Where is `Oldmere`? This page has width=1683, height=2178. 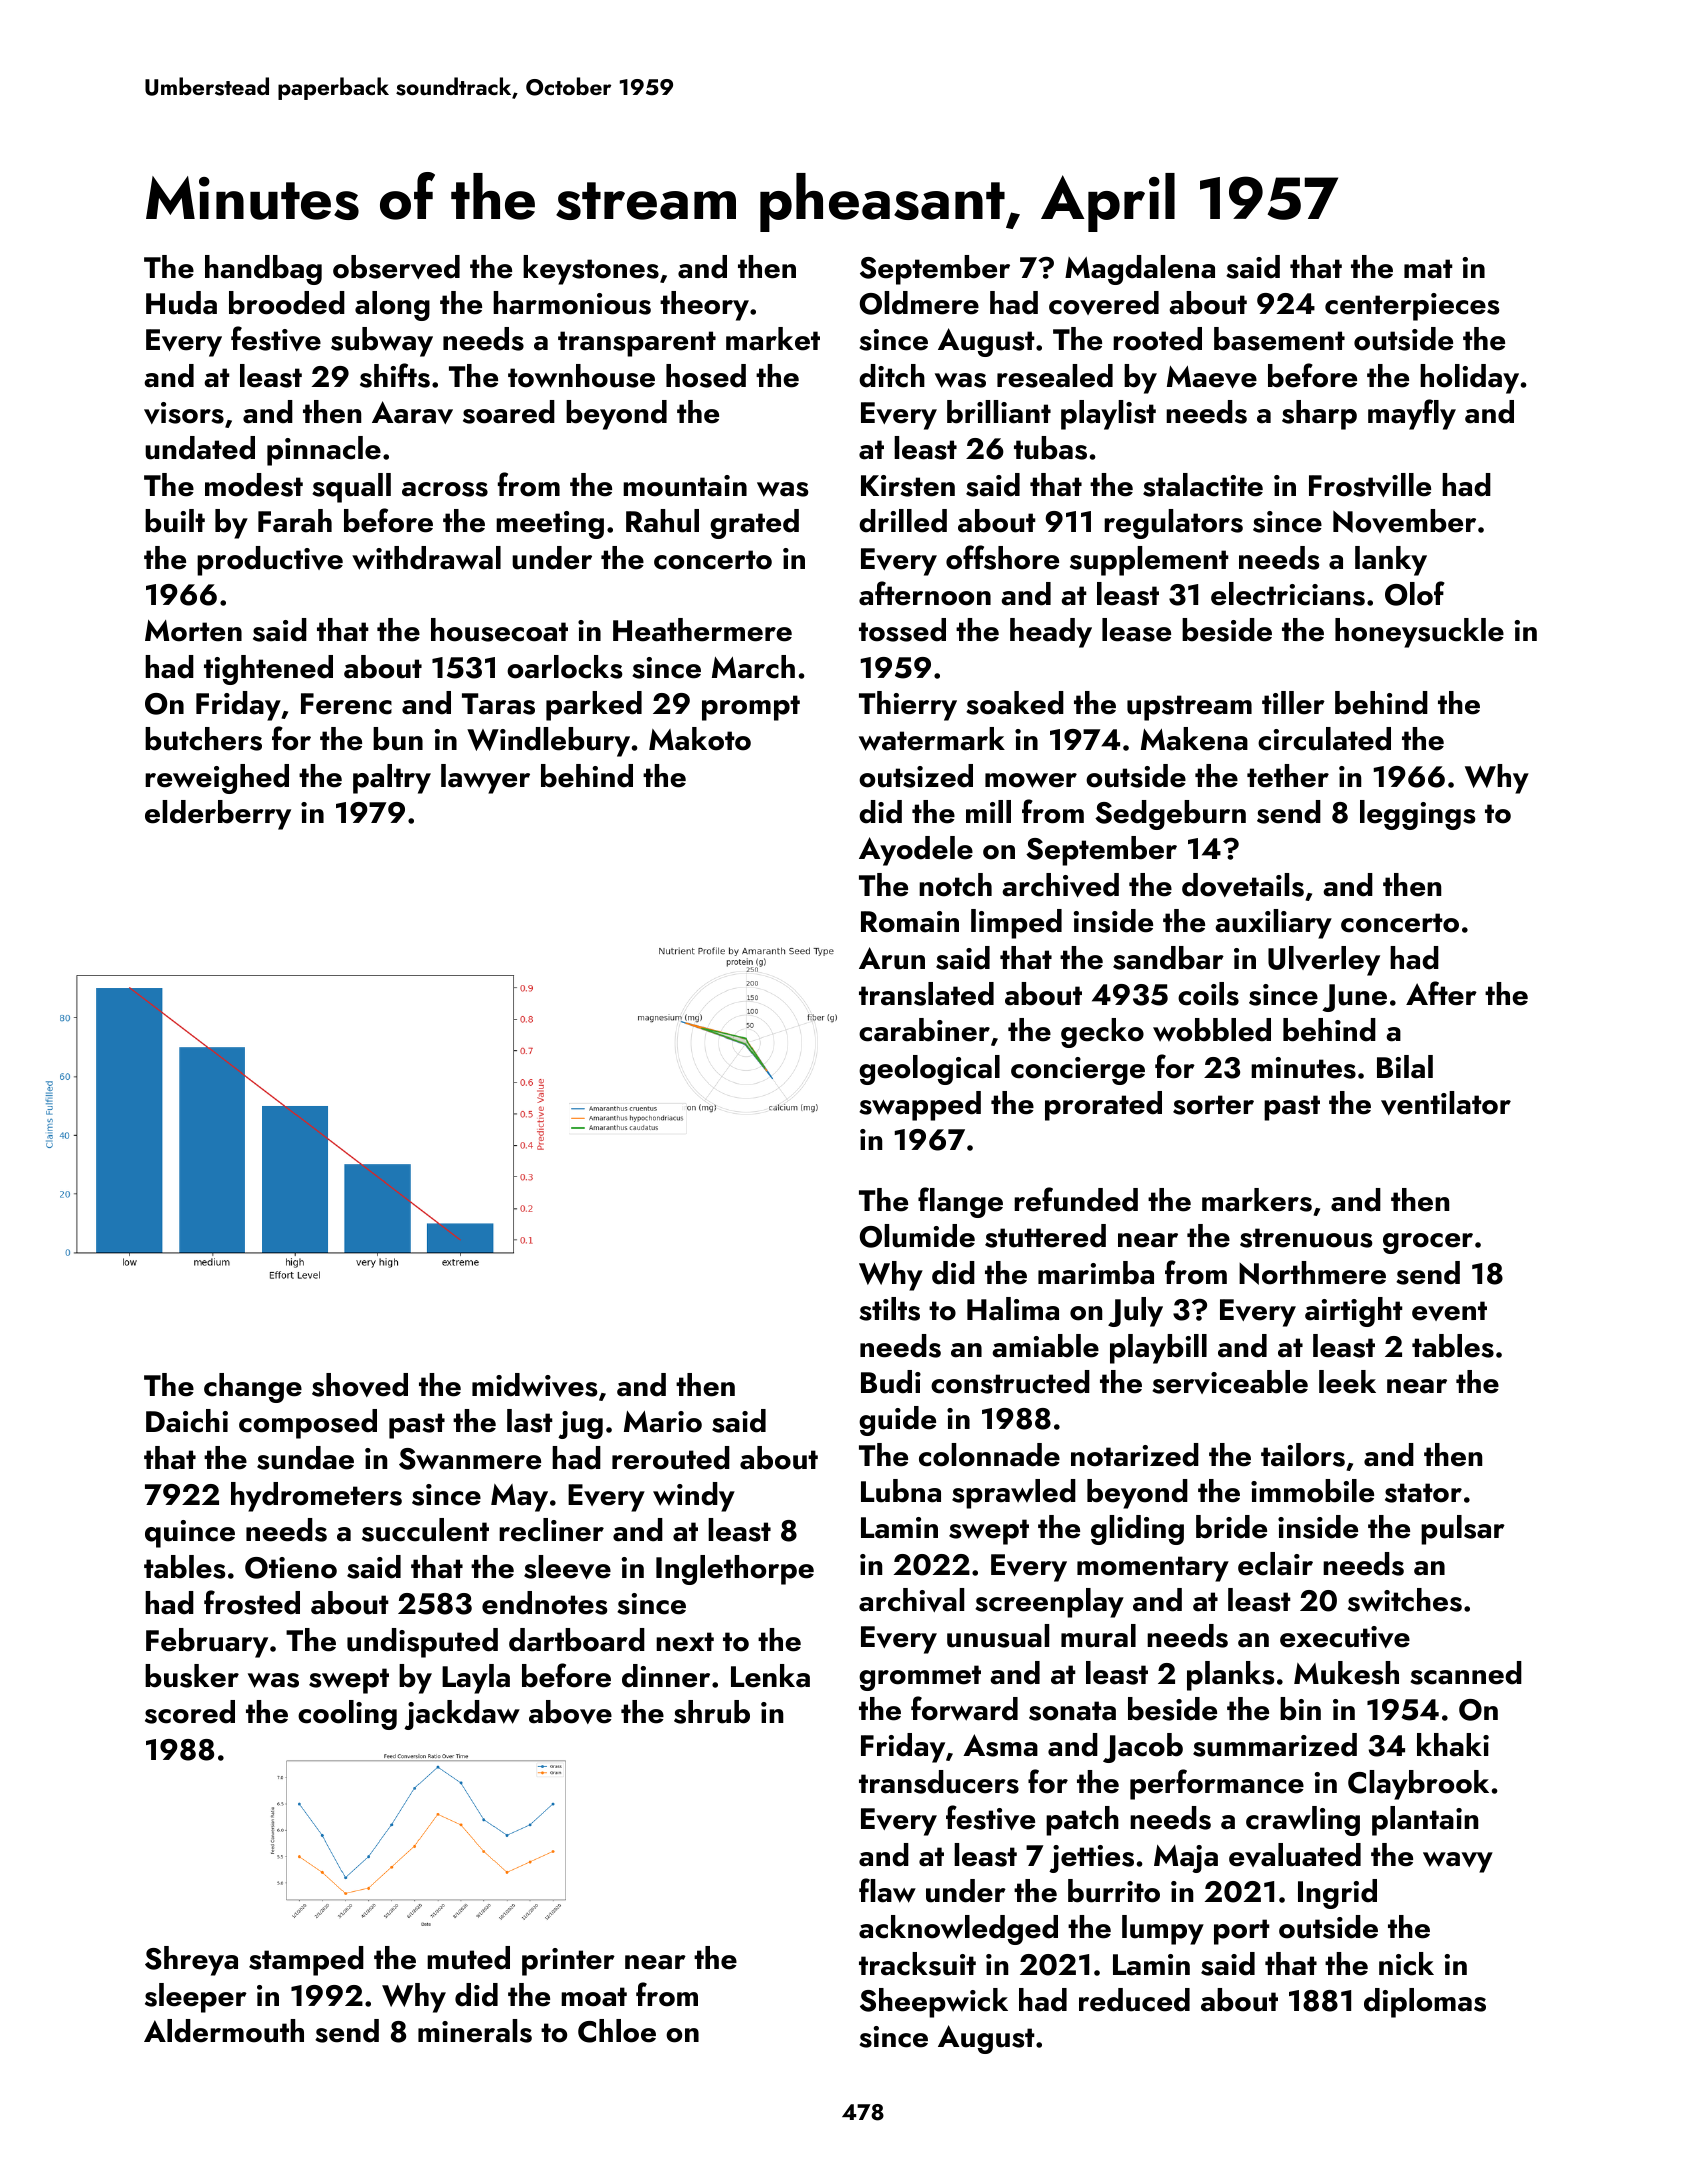
Oldmere is located at coordinates (919, 303).
